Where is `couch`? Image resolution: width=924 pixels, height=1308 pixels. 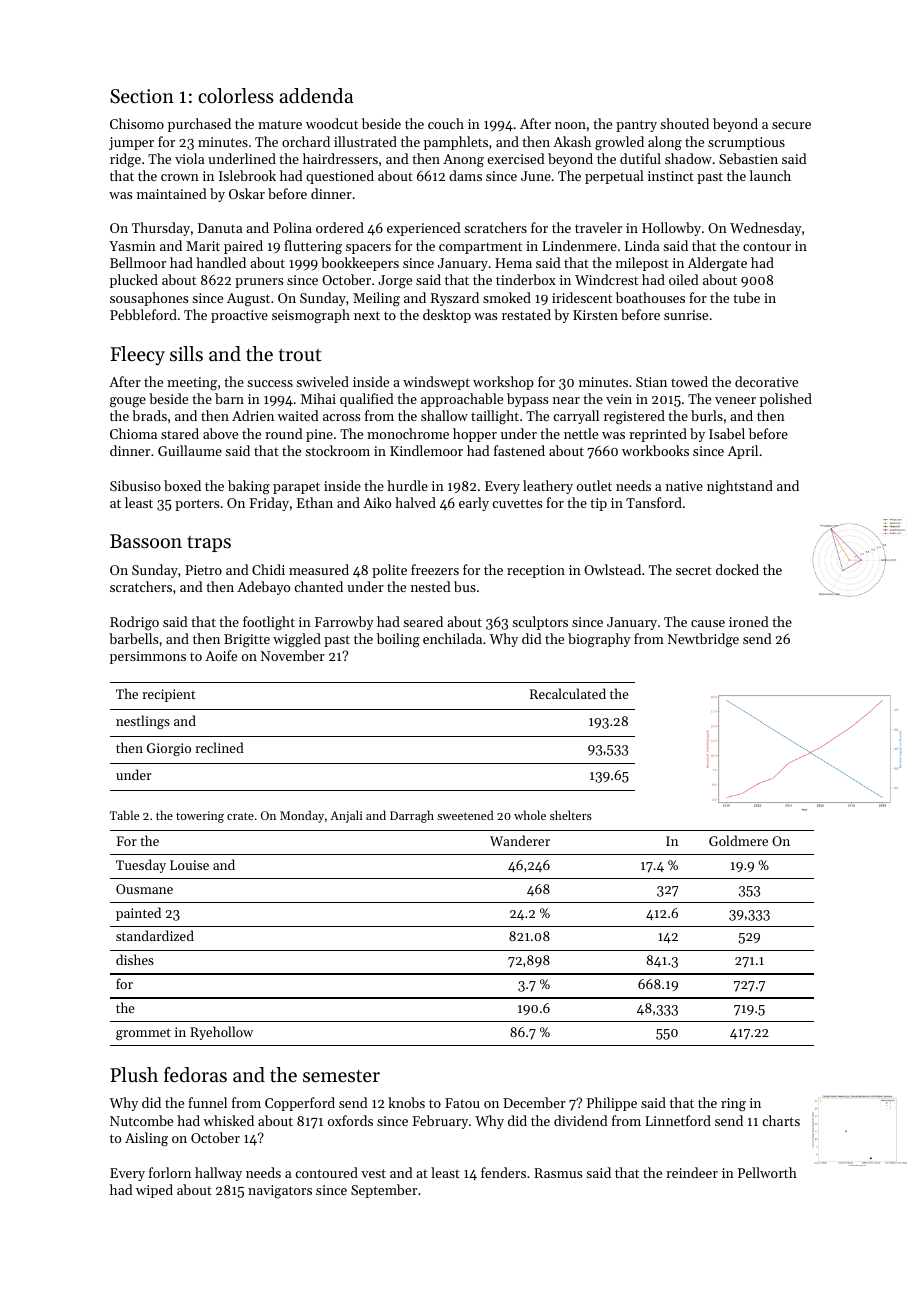 couch is located at coordinates (446, 123).
